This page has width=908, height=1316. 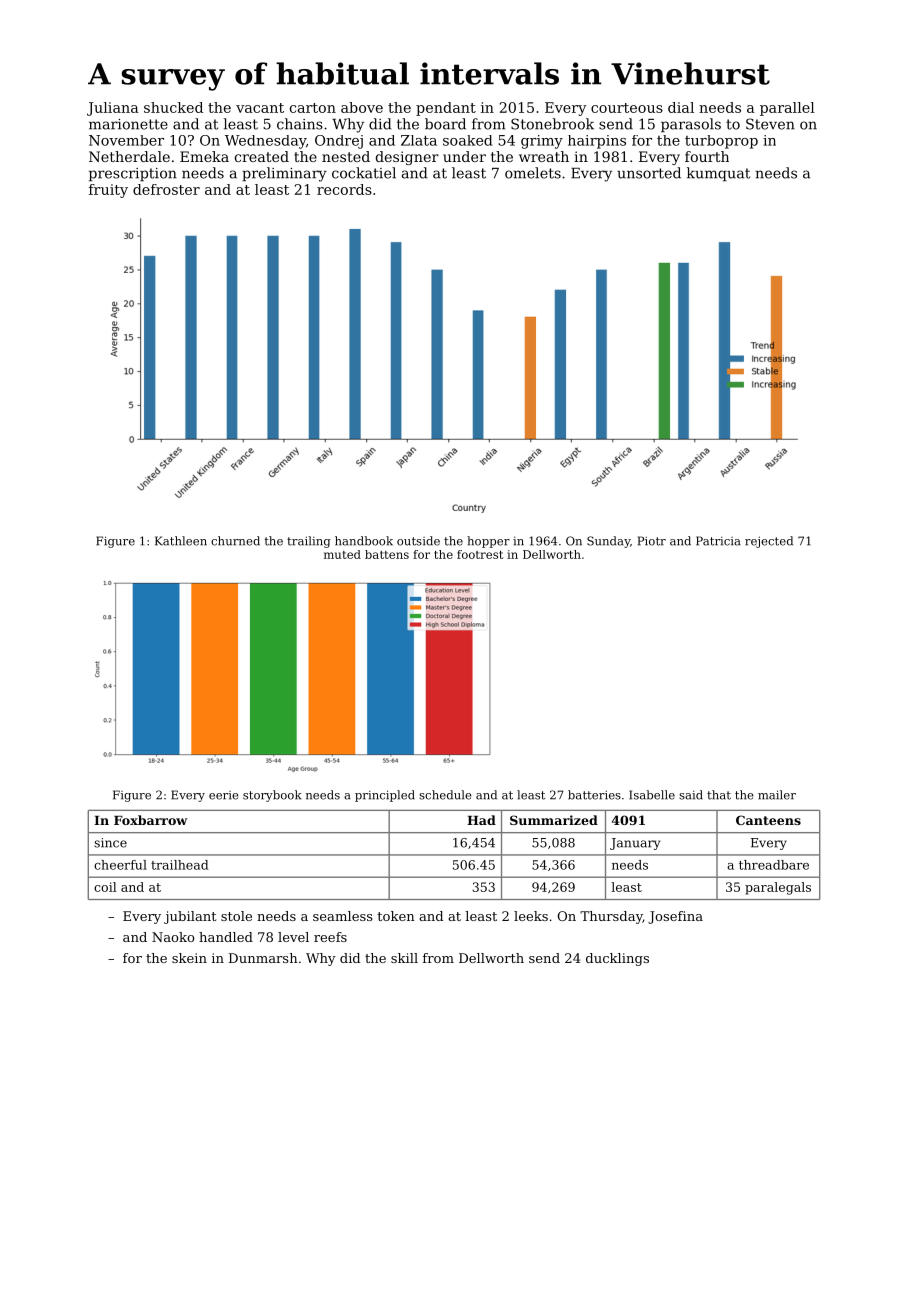 I want to click on skill, so click(x=404, y=958).
